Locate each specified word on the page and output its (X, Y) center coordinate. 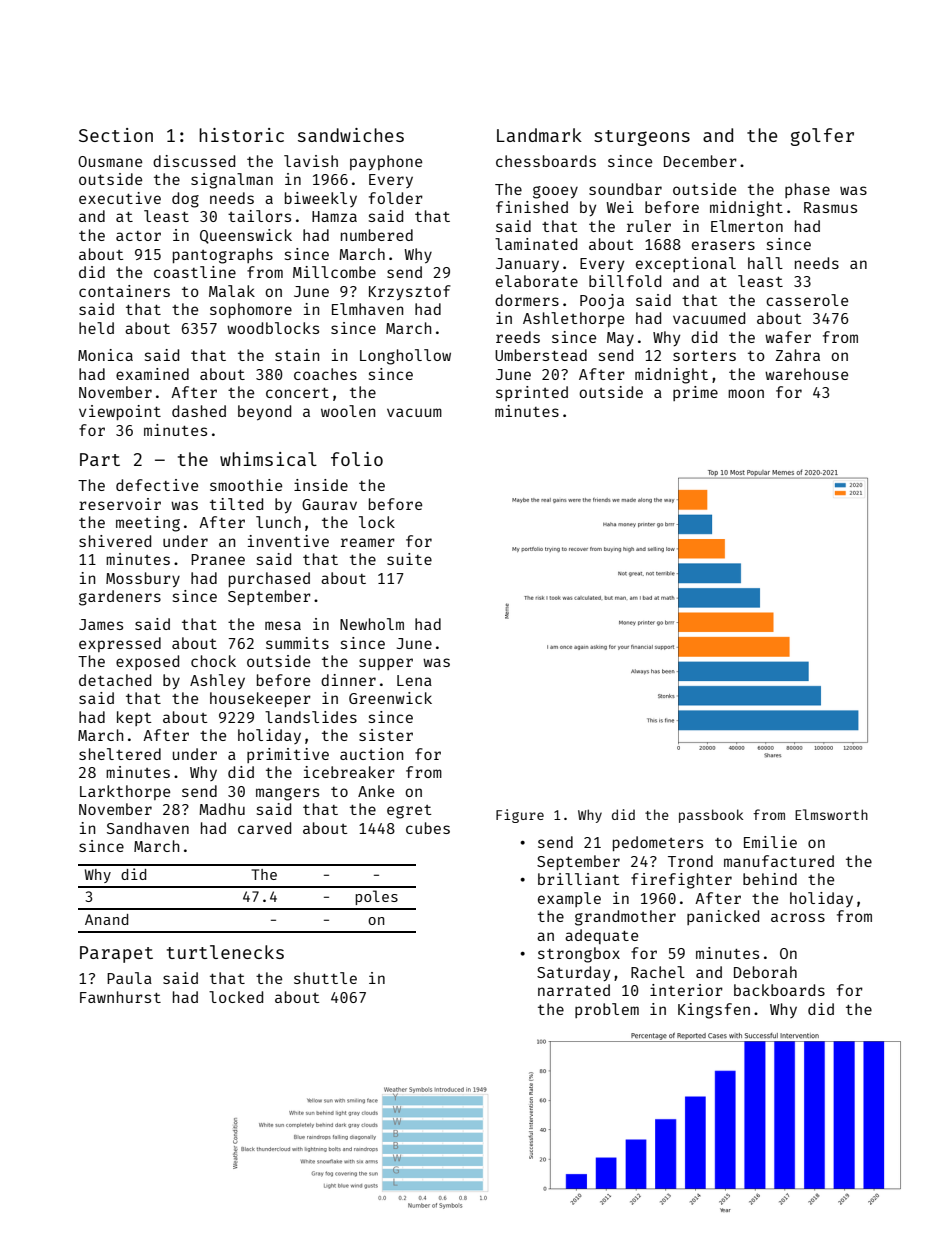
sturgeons (642, 138)
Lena (414, 680)
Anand (106, 919)
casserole (807, 300)
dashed (199, 411)
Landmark (539, 135)
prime (695, 393)
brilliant (579, 879)
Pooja (602, 302)
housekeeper (260, 699)
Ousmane (110, 161)
